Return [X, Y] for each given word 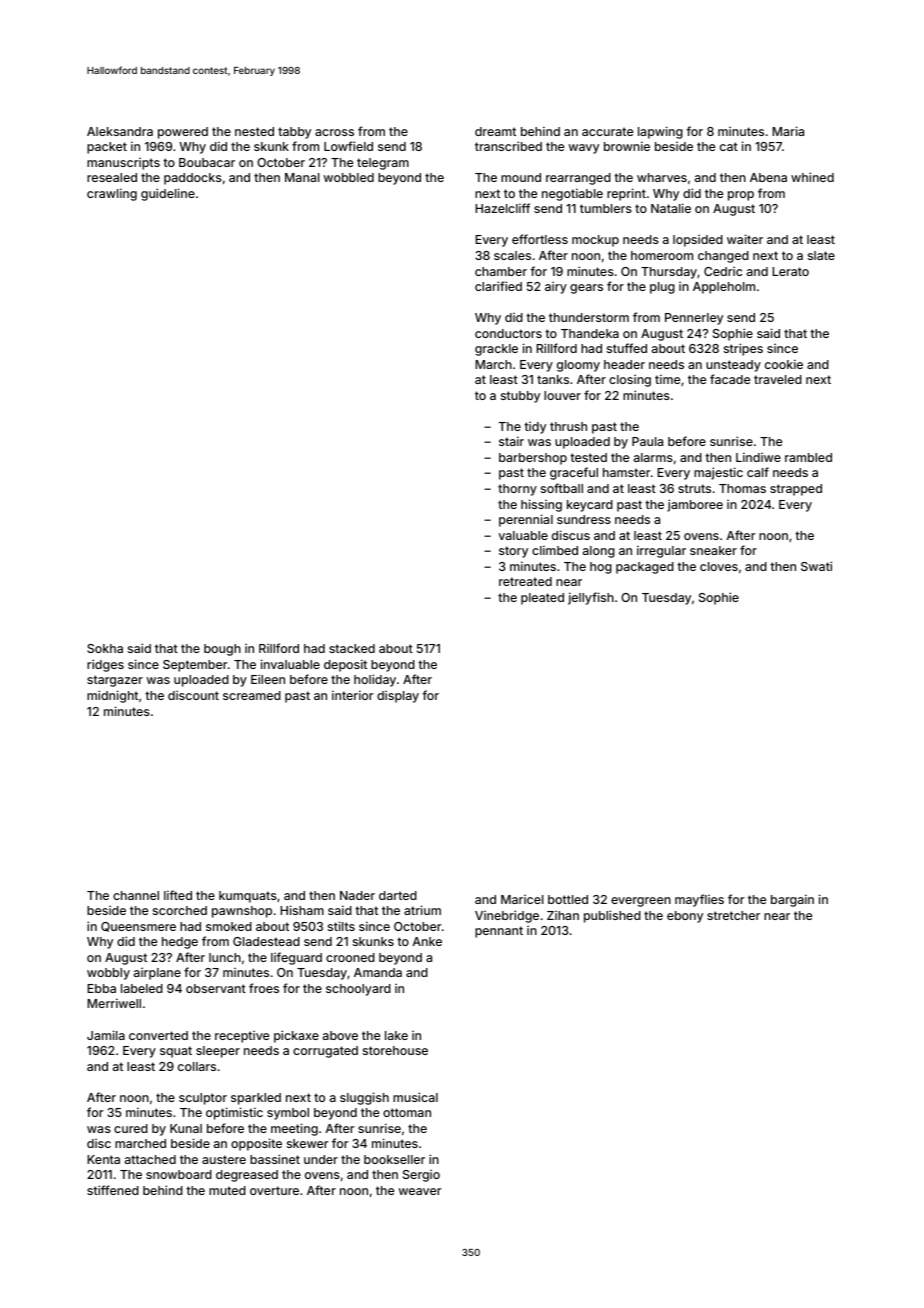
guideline [168, 194]
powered [183, 133]
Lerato [790, 271]
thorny [517, 490]
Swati [816, 566]
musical [415, 1097]
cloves [719, 566]
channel [136, 895]
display [398, 697]
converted [158, 1035]
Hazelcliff [502, 208]
